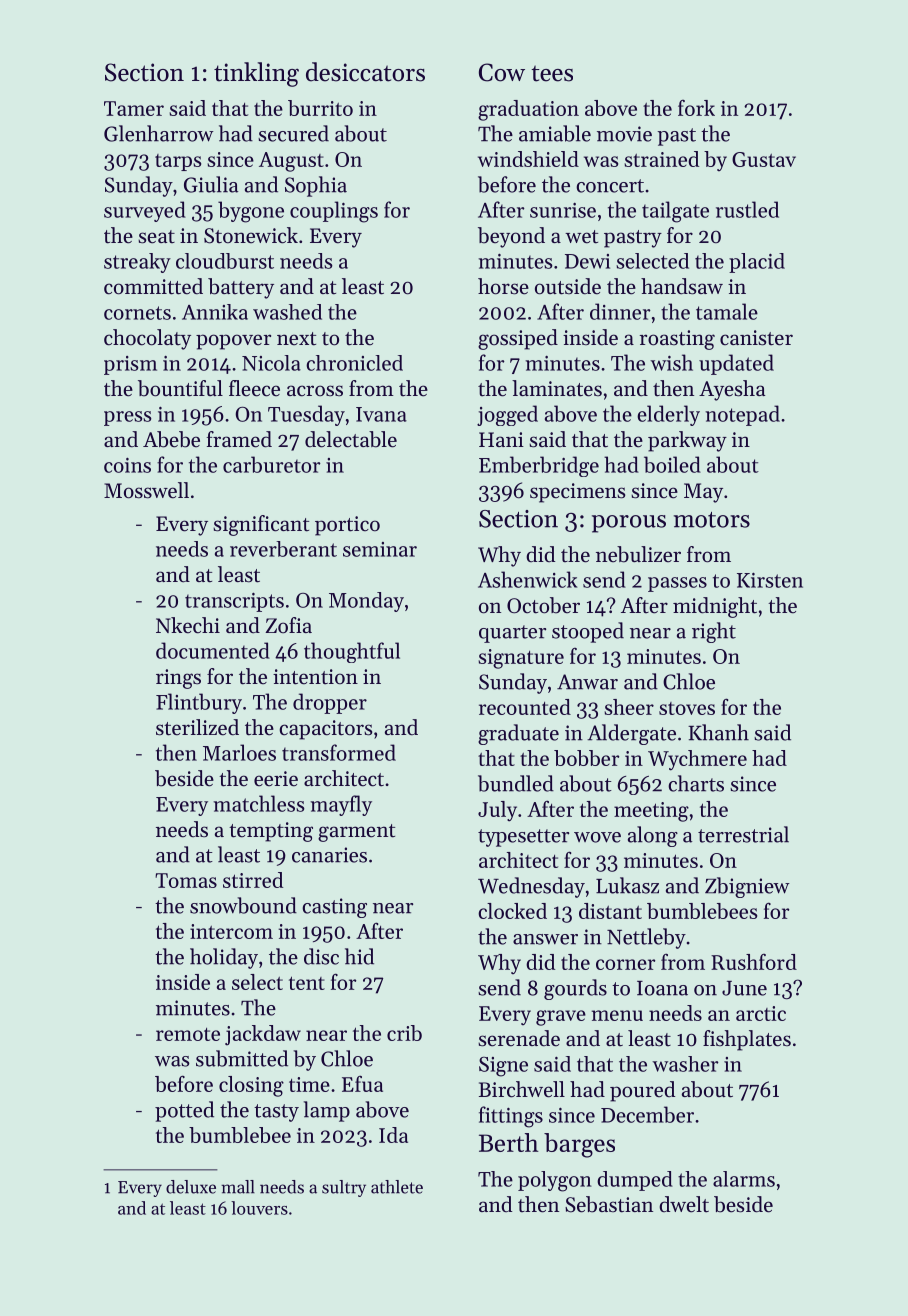 The height and width of the screenshot is (1316, 908). What do you see at coordinates (696, 108) in the screenshot?
I see `fork` at bounding box center [696, 108].
